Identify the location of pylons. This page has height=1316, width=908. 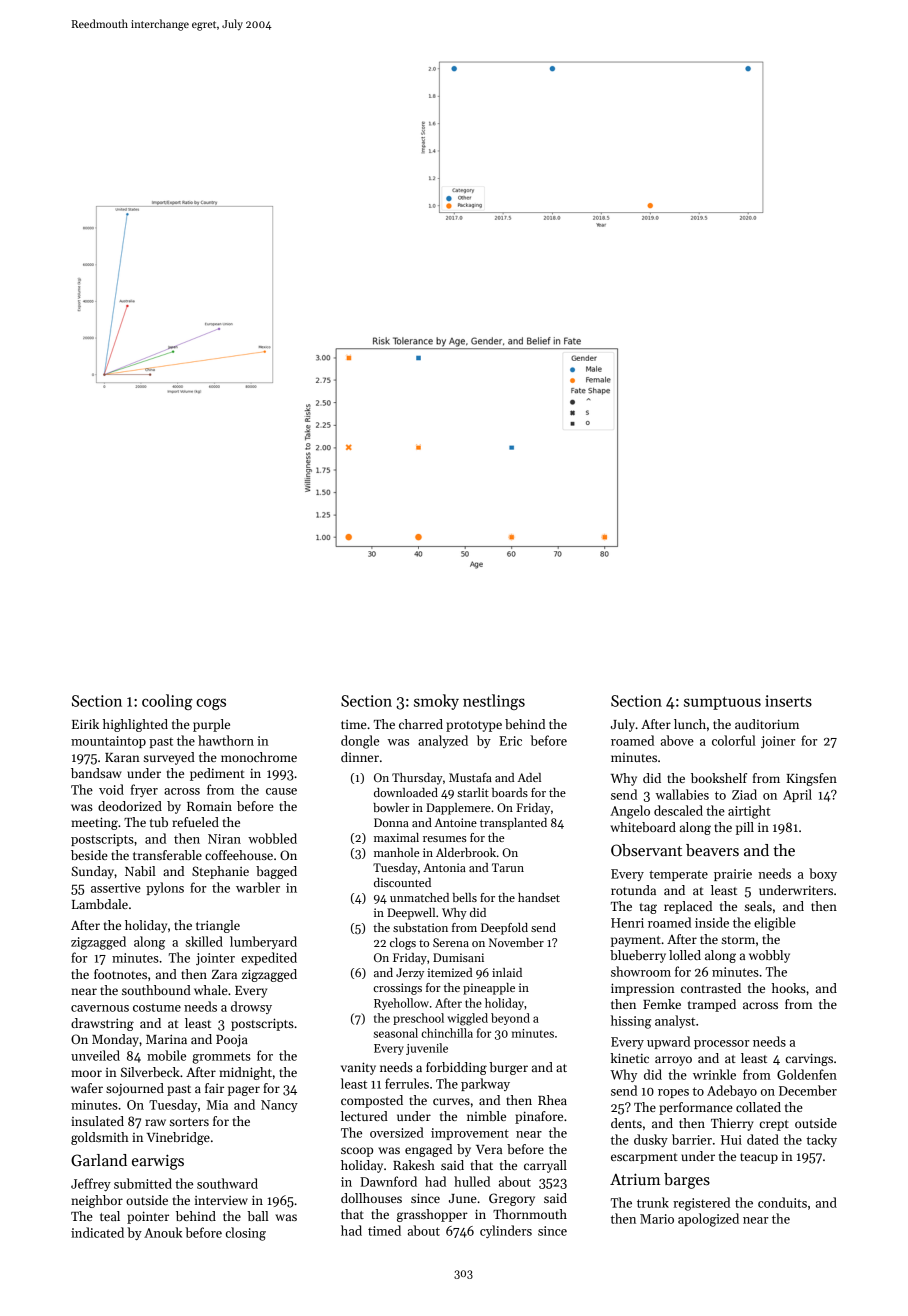
(165, 888).
